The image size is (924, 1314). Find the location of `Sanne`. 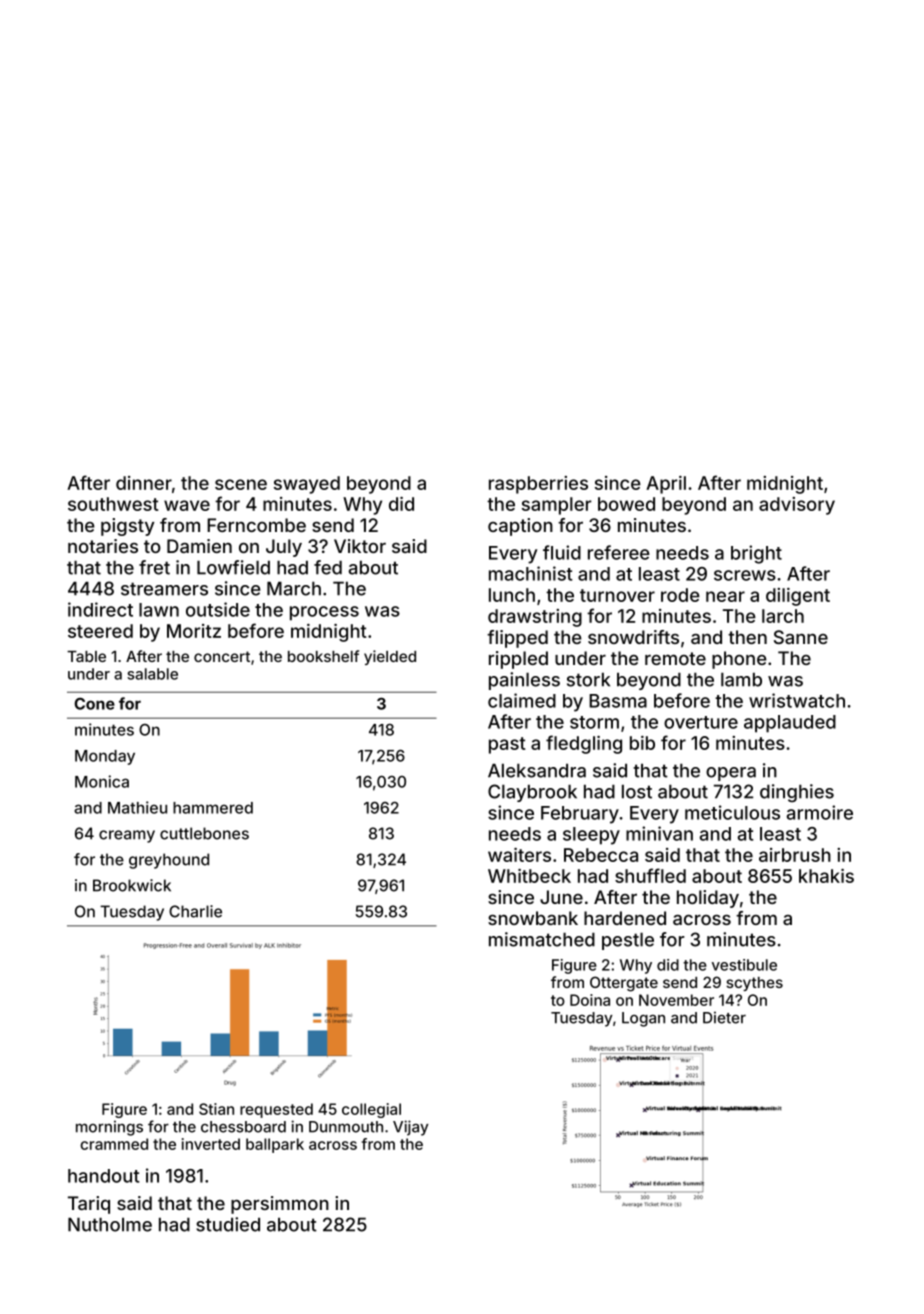

Sanne is located at coordinates (801, 637).
